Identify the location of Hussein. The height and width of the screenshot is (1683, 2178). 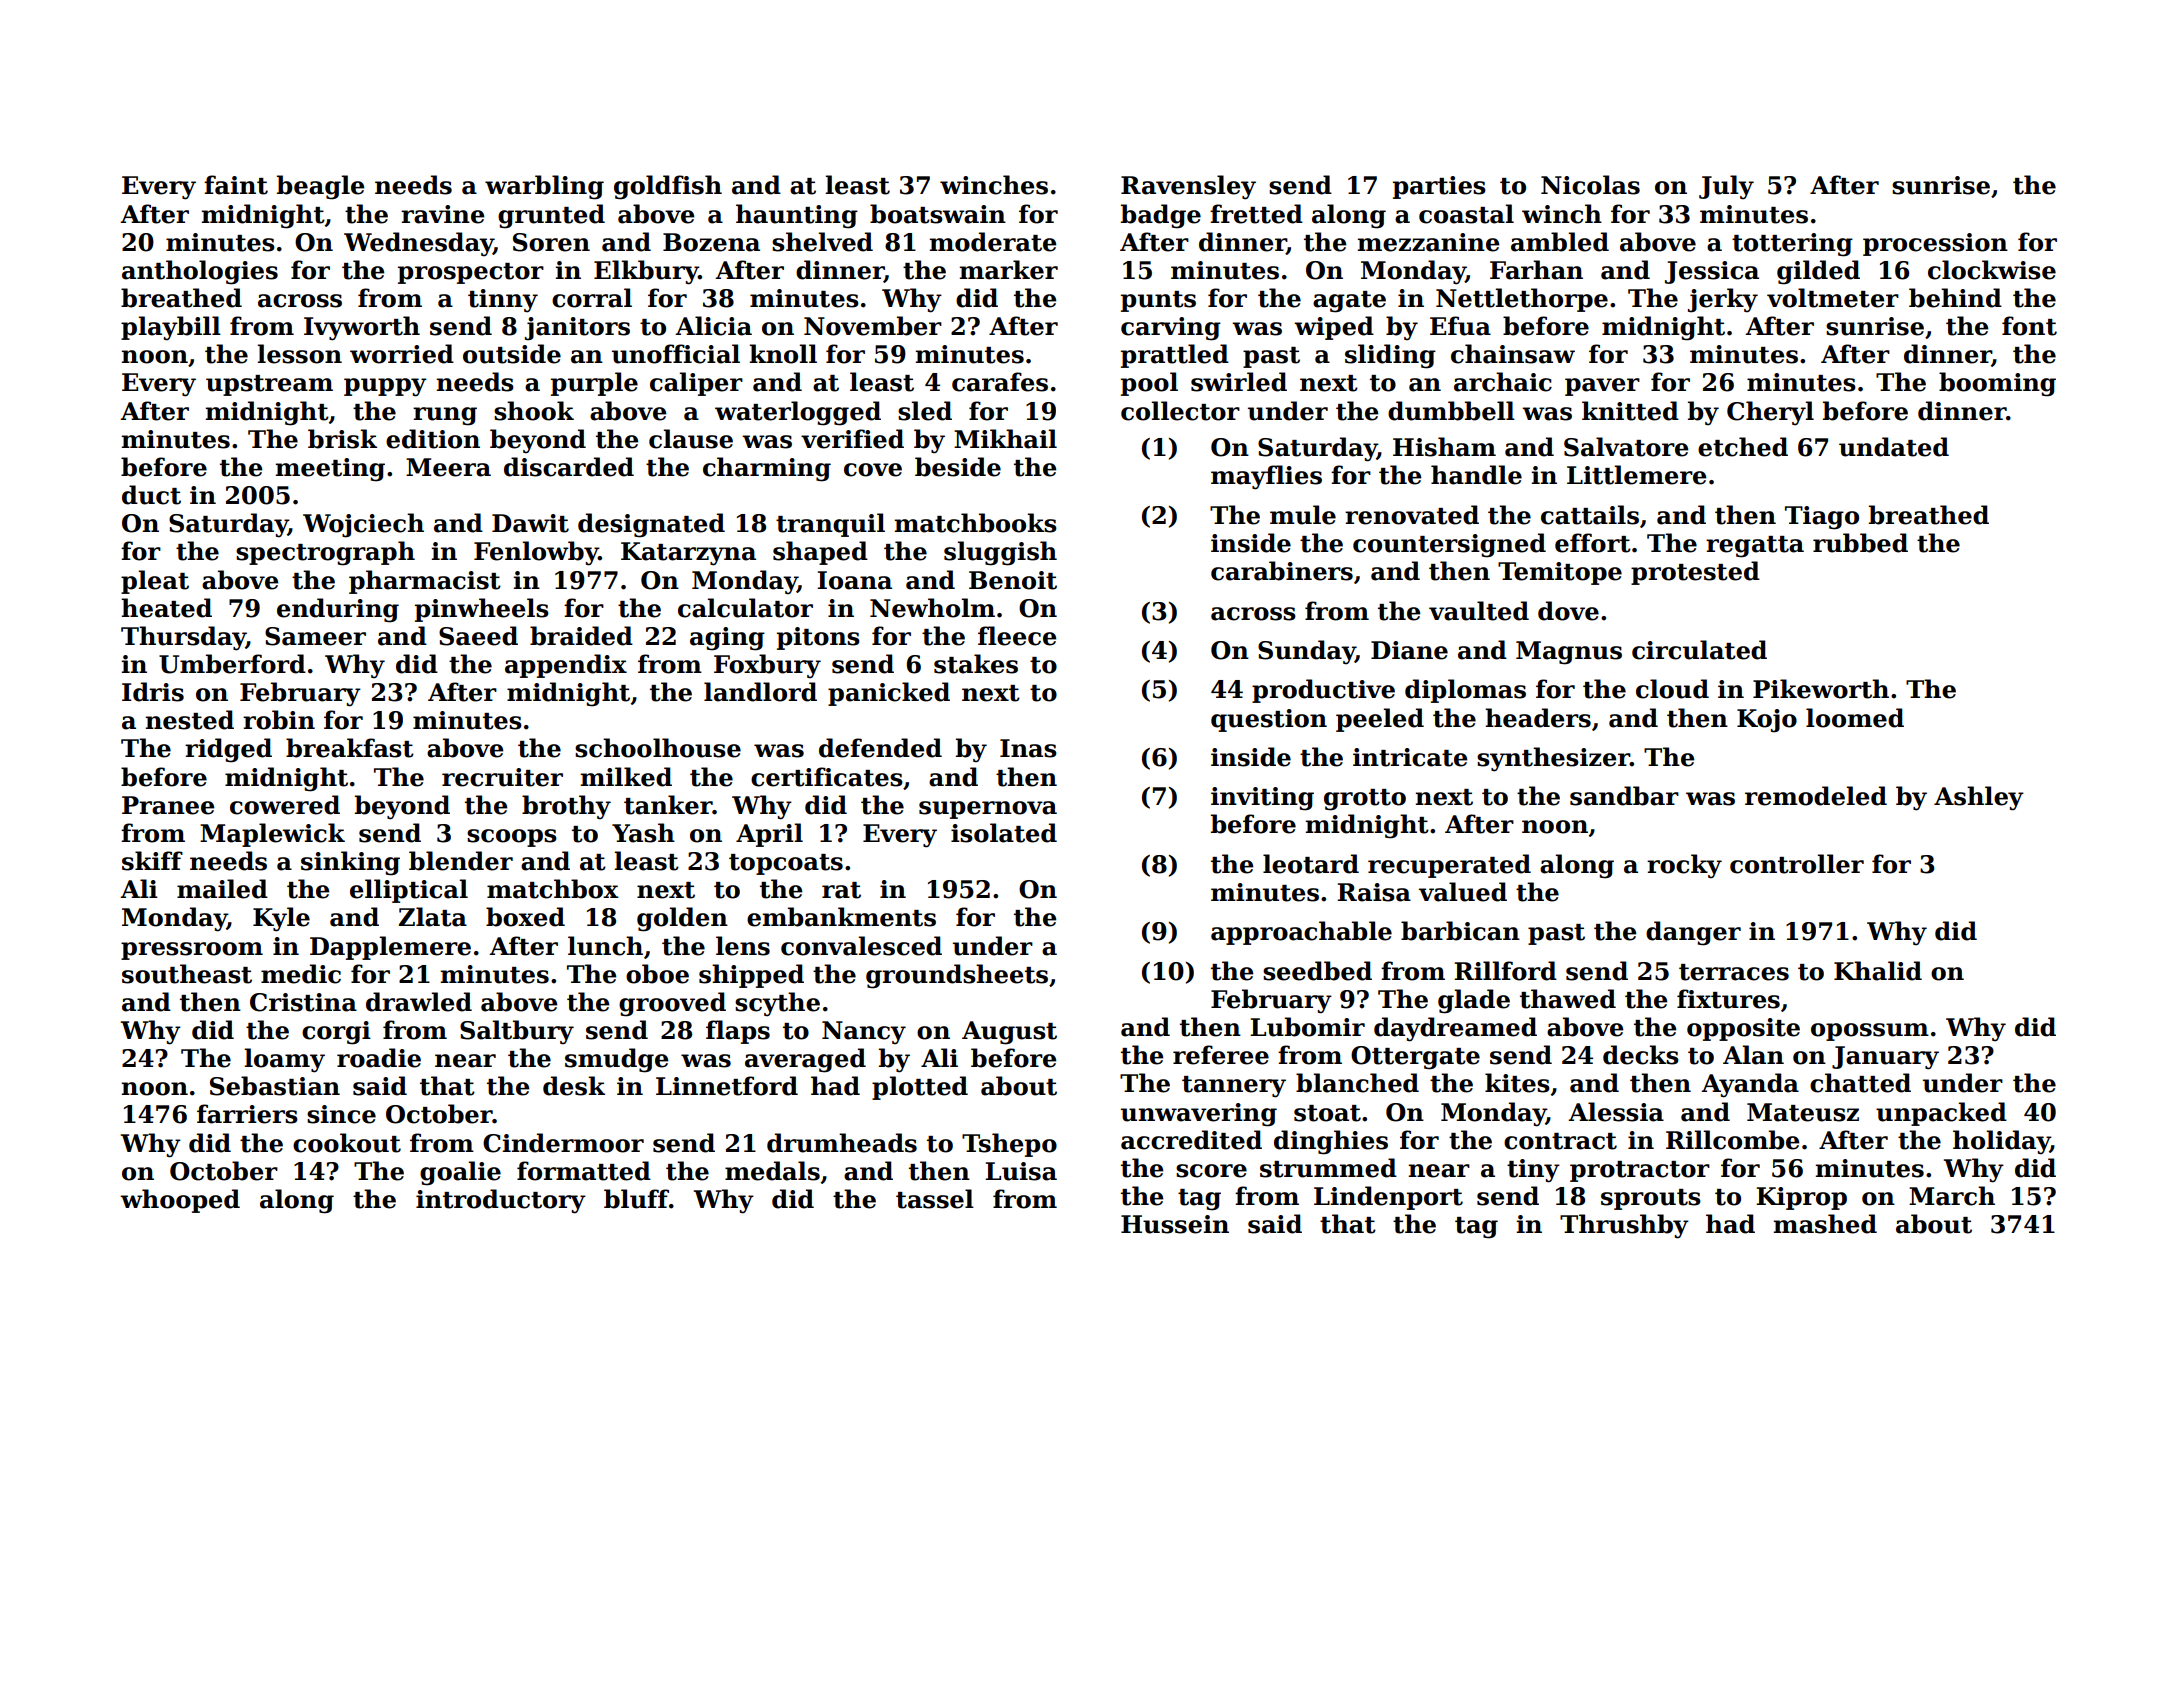
(1175, 1224).
